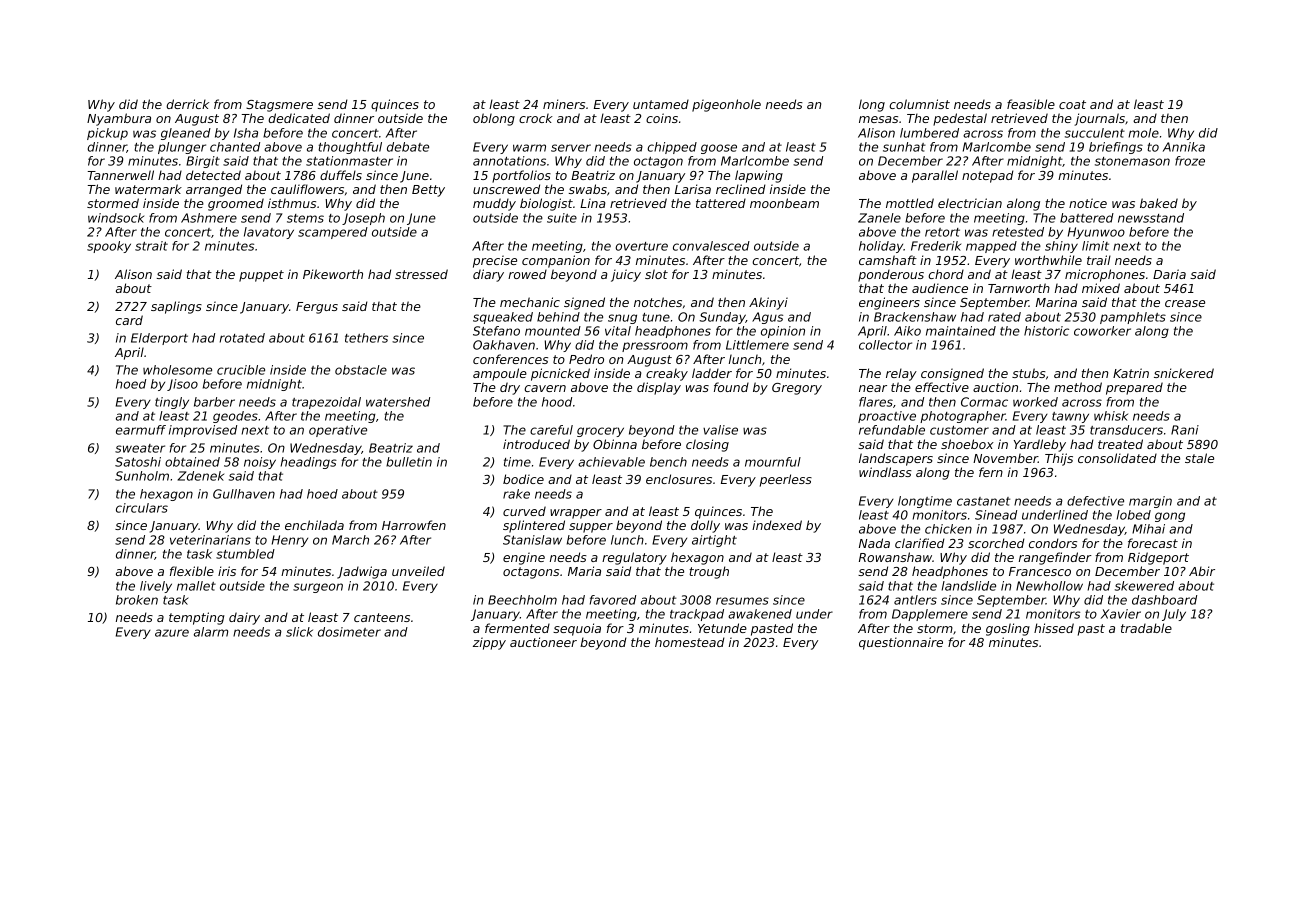 Image resolution: width=1308 pixels, height=924 pixels. Describe the element at coordinates (159, 339) in the screenshot. I see `Elderport` at that location.
